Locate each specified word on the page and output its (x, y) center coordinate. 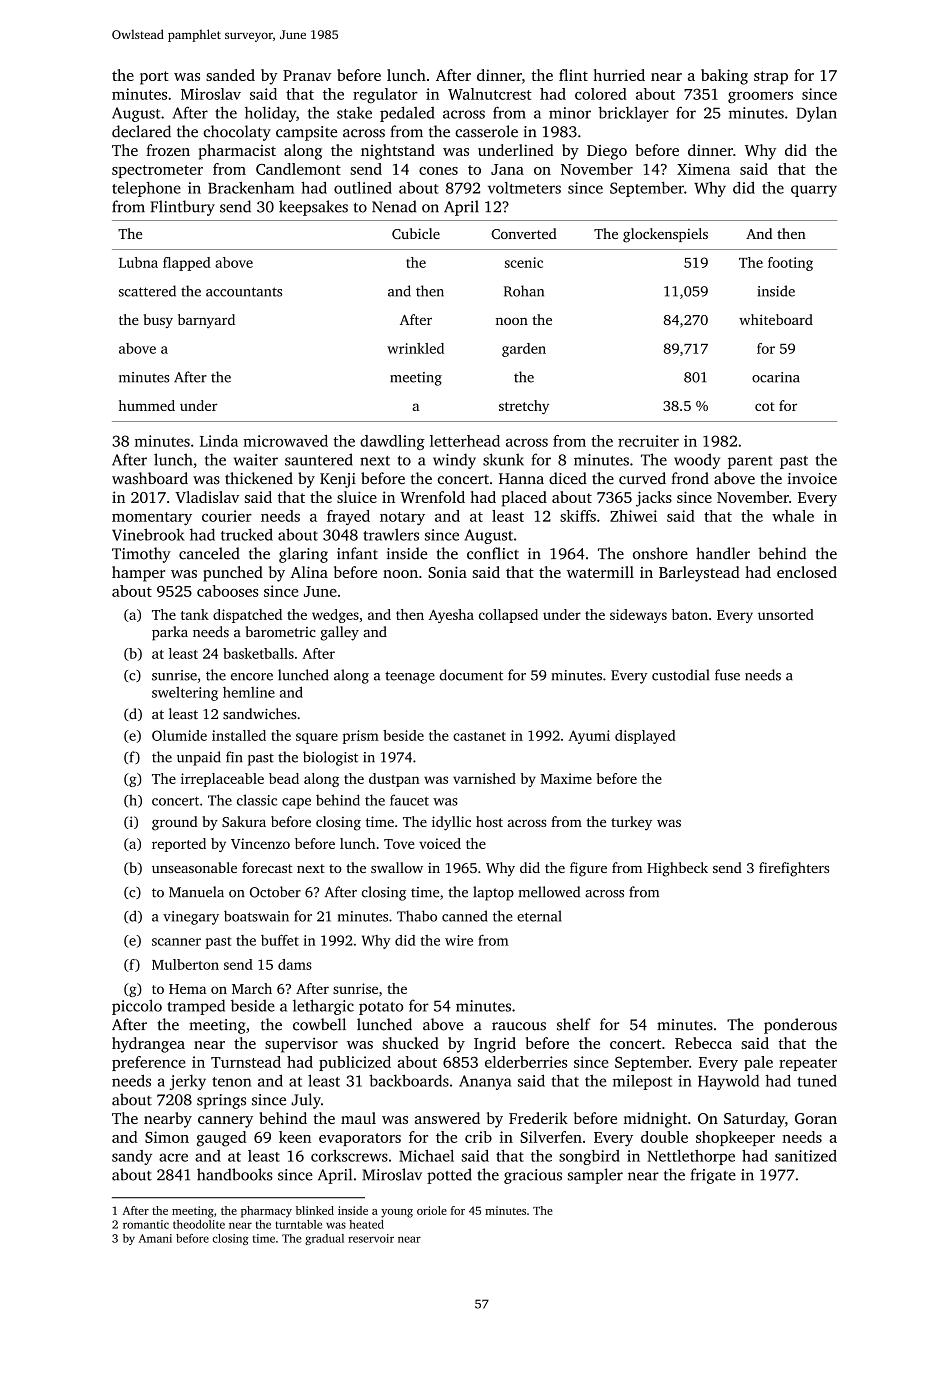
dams (295, 964)
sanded (230, 75)
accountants (244, 292)
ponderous (800, 1026)
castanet (479, 736)
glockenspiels (665, 235)
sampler (595, 1176)
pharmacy (266, 1212)
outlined (363, 188)
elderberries (526, 1062)
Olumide (179, 735)
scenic (524, 262)
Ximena (703, 169)
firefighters (794, 869)
